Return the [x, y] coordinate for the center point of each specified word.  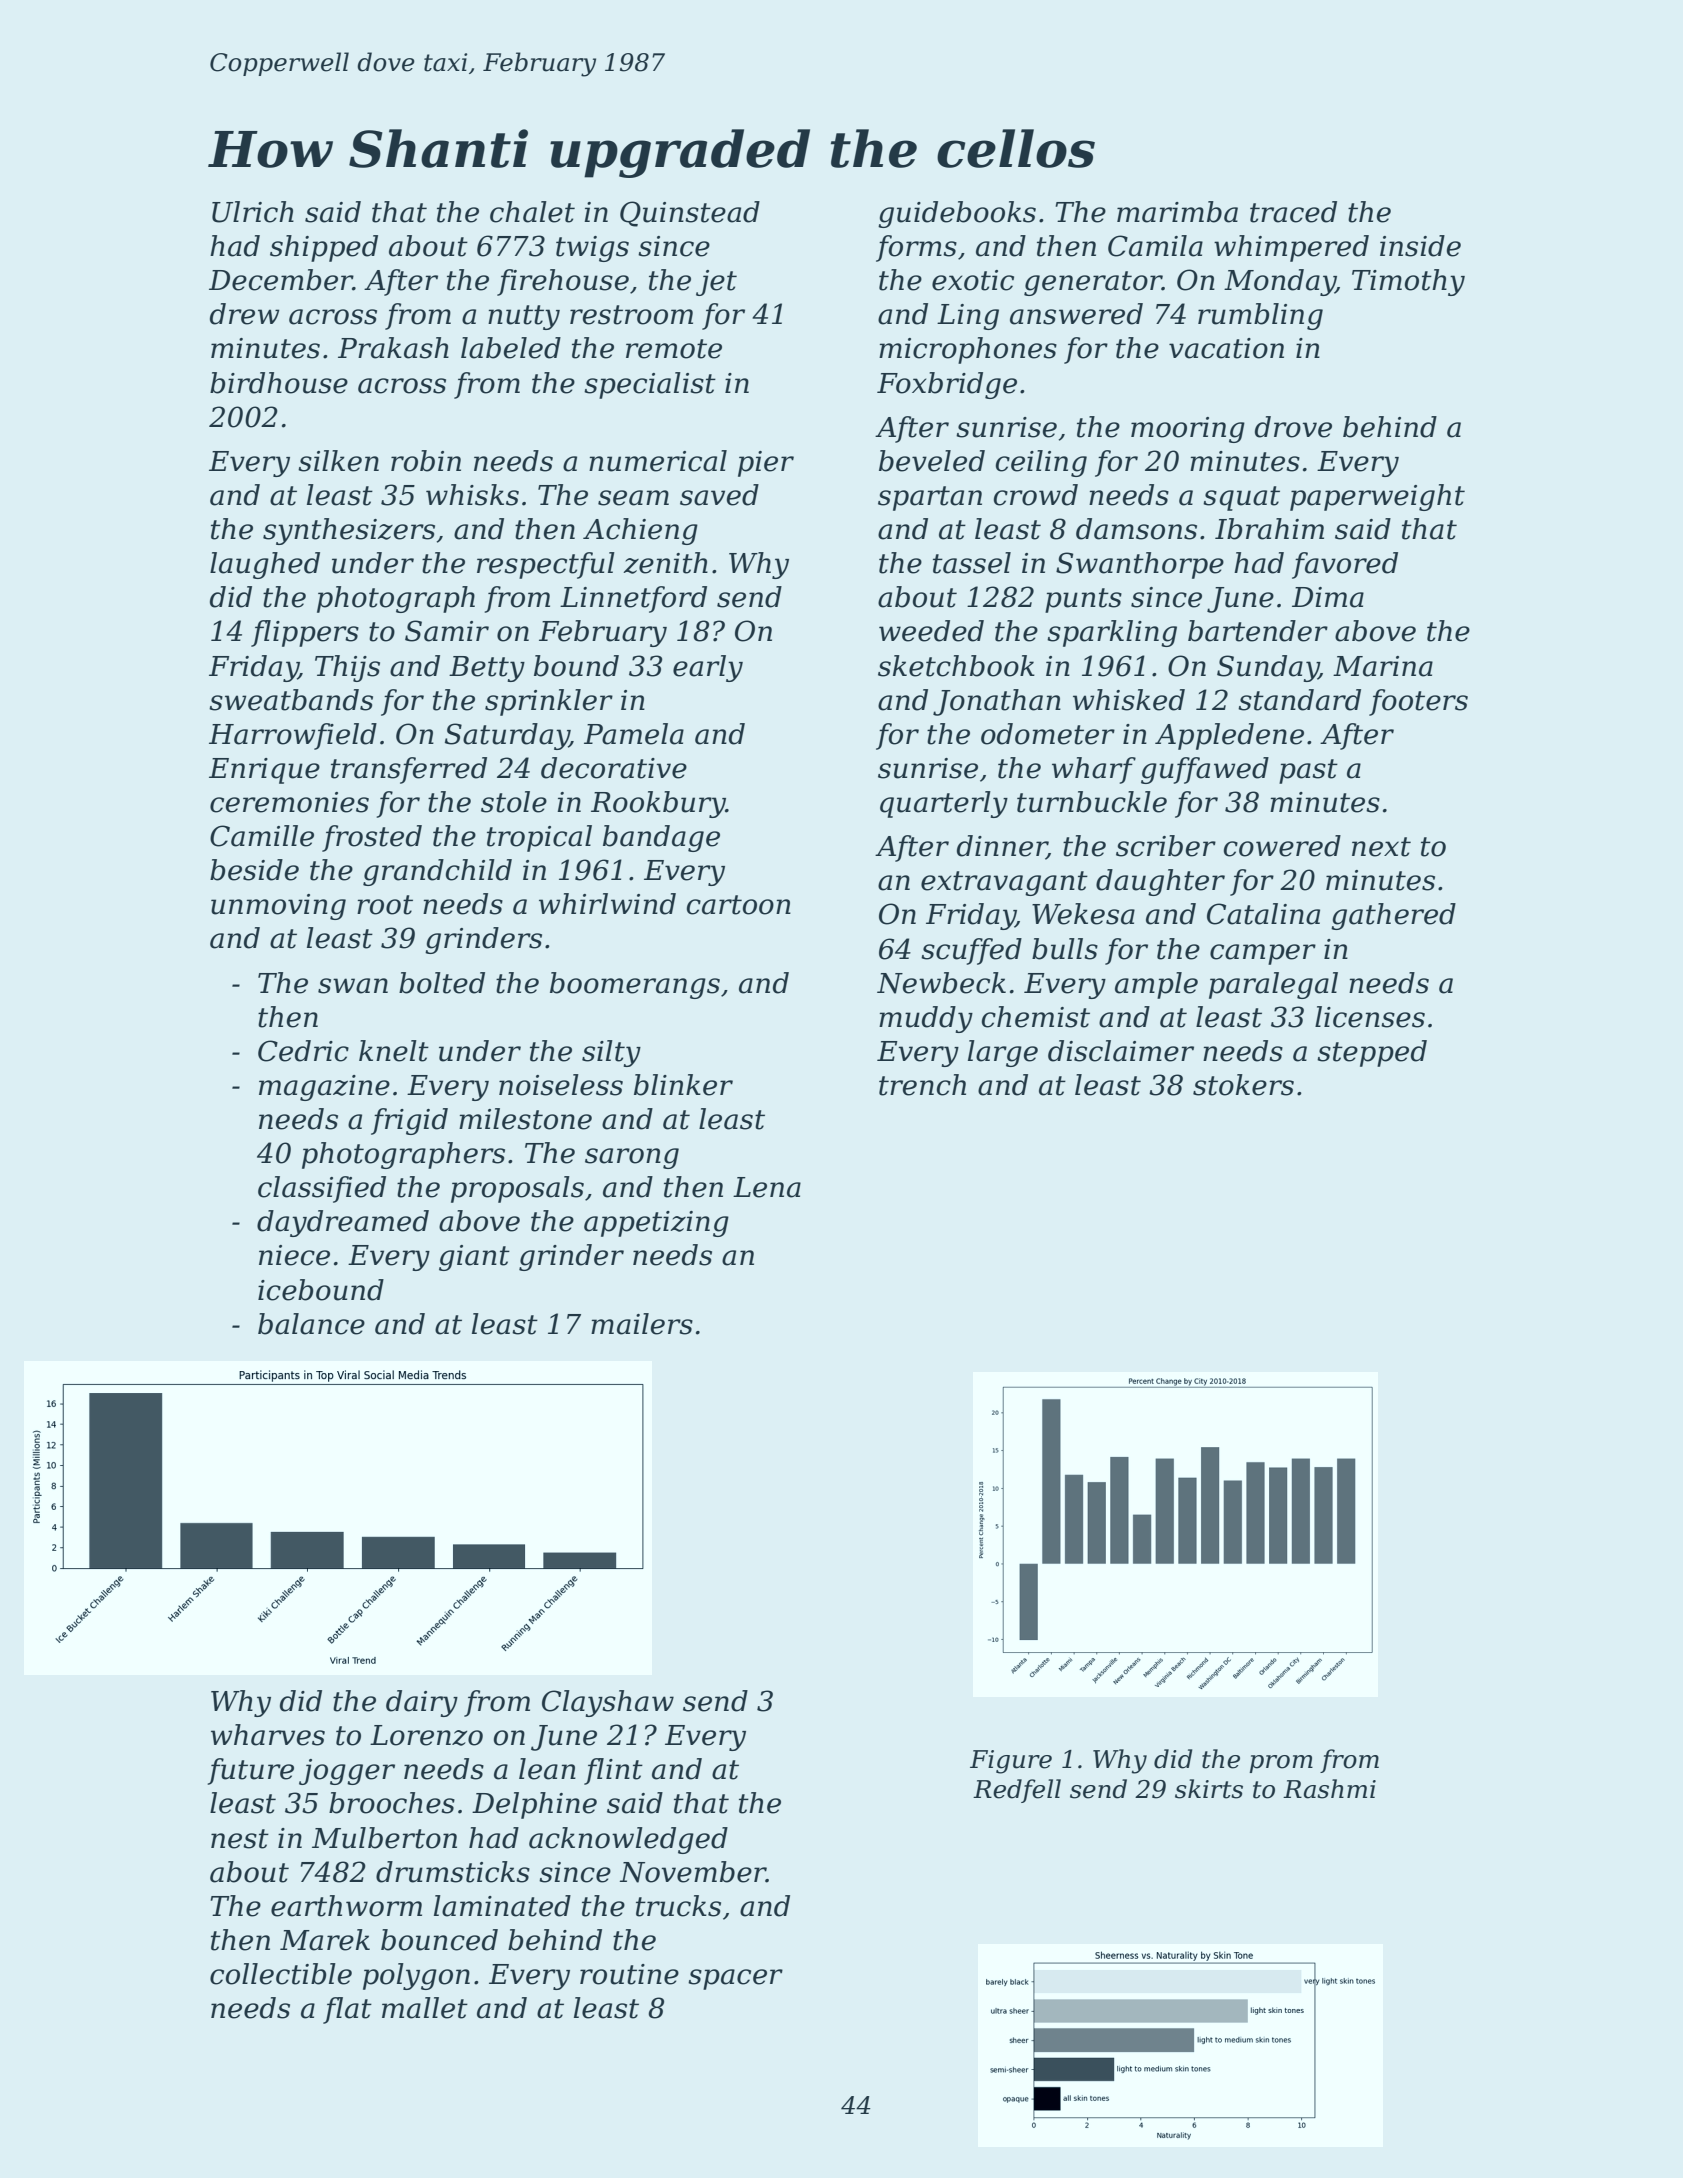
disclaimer [1121, 1051]
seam [633, 498]
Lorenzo [426, 1735]
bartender [1258, 631]
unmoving [278, 907]
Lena [767, 1187]
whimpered [1291, 248]
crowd [1036, 495]
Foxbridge [947, 385]
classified [322, 1189]
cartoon [739, 905]
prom [1281, 1764]
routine [629, 1974]
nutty [524, 317]
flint [613, 1771]
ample [1156, 985]
